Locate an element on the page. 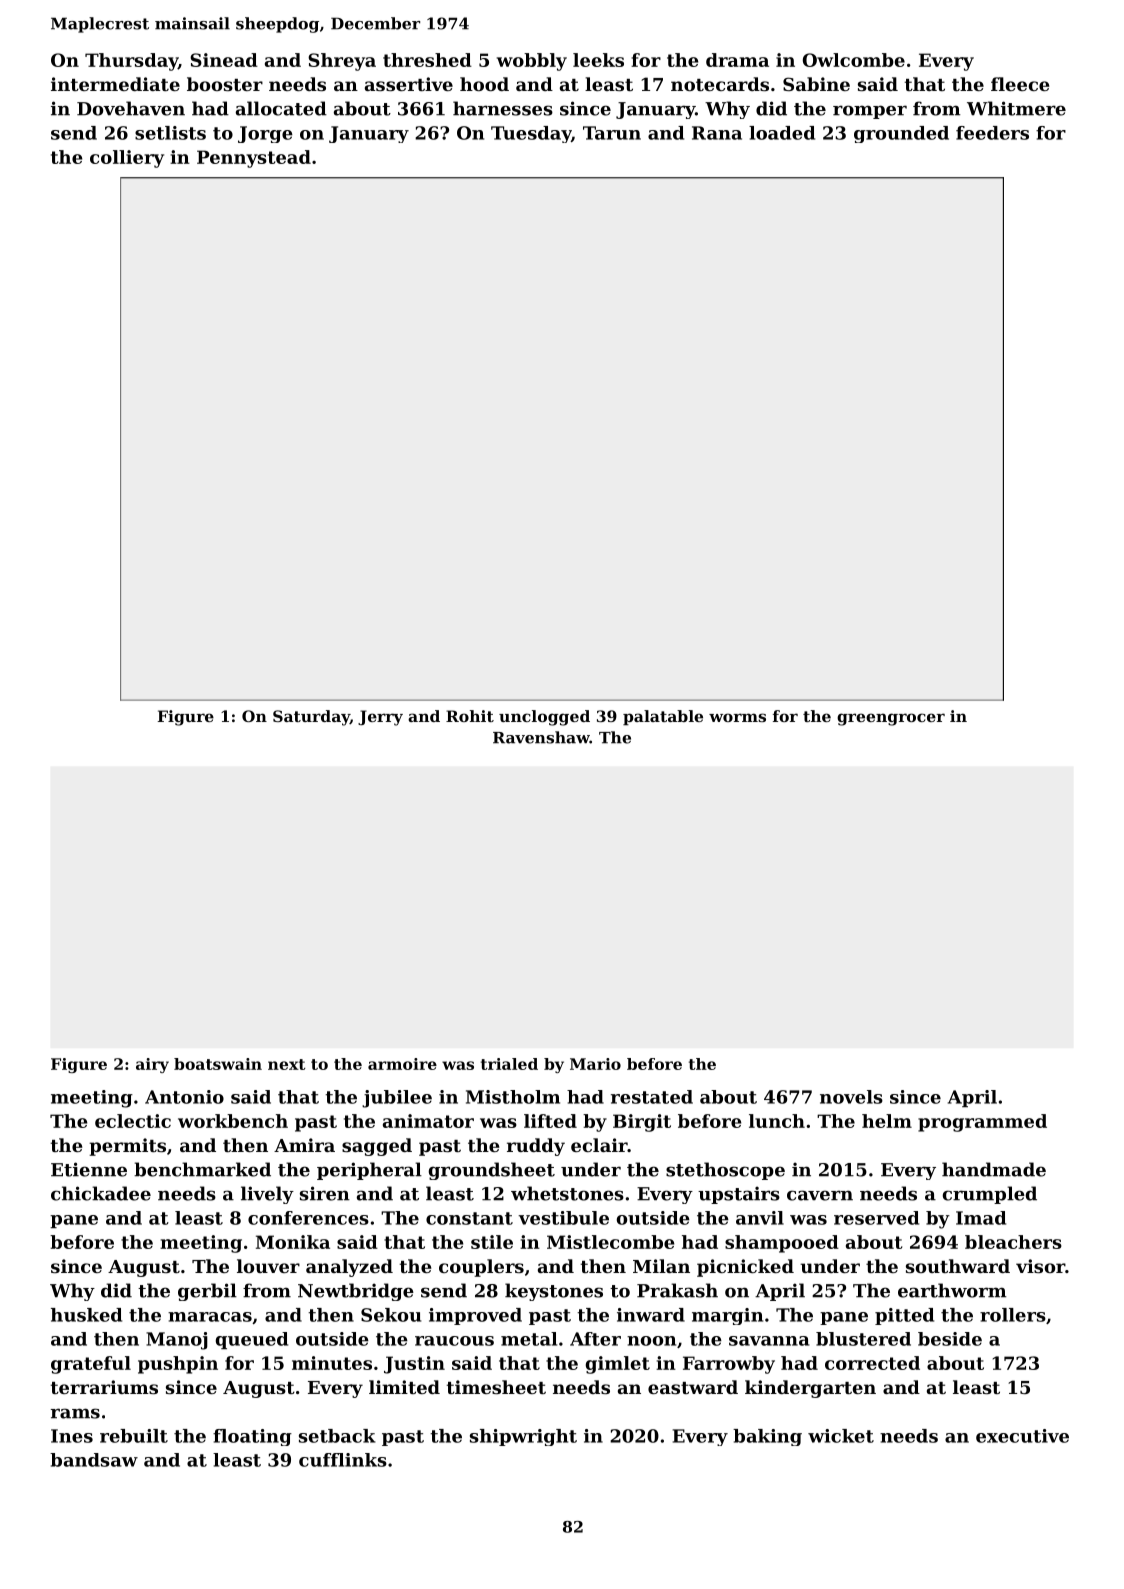 The width and height of the document is (1124, 1589). Mistlecombe is located at coordinates (610, 1242).
